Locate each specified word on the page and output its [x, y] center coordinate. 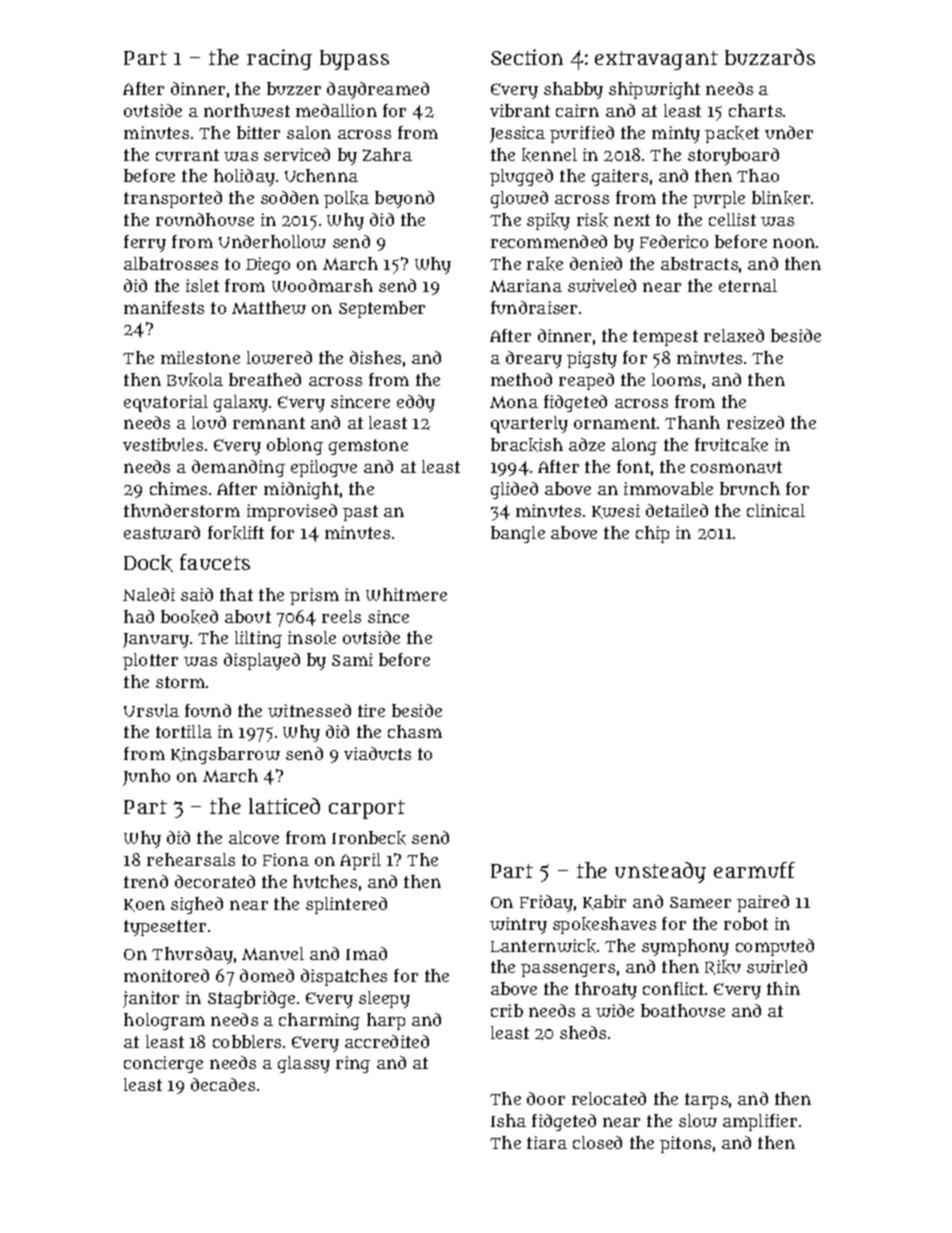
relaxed [734, 335]
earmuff [754, 870]
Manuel [273, 953]
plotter [150, 661]
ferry [145, 243]
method [521, 379]
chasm [415, 731]
